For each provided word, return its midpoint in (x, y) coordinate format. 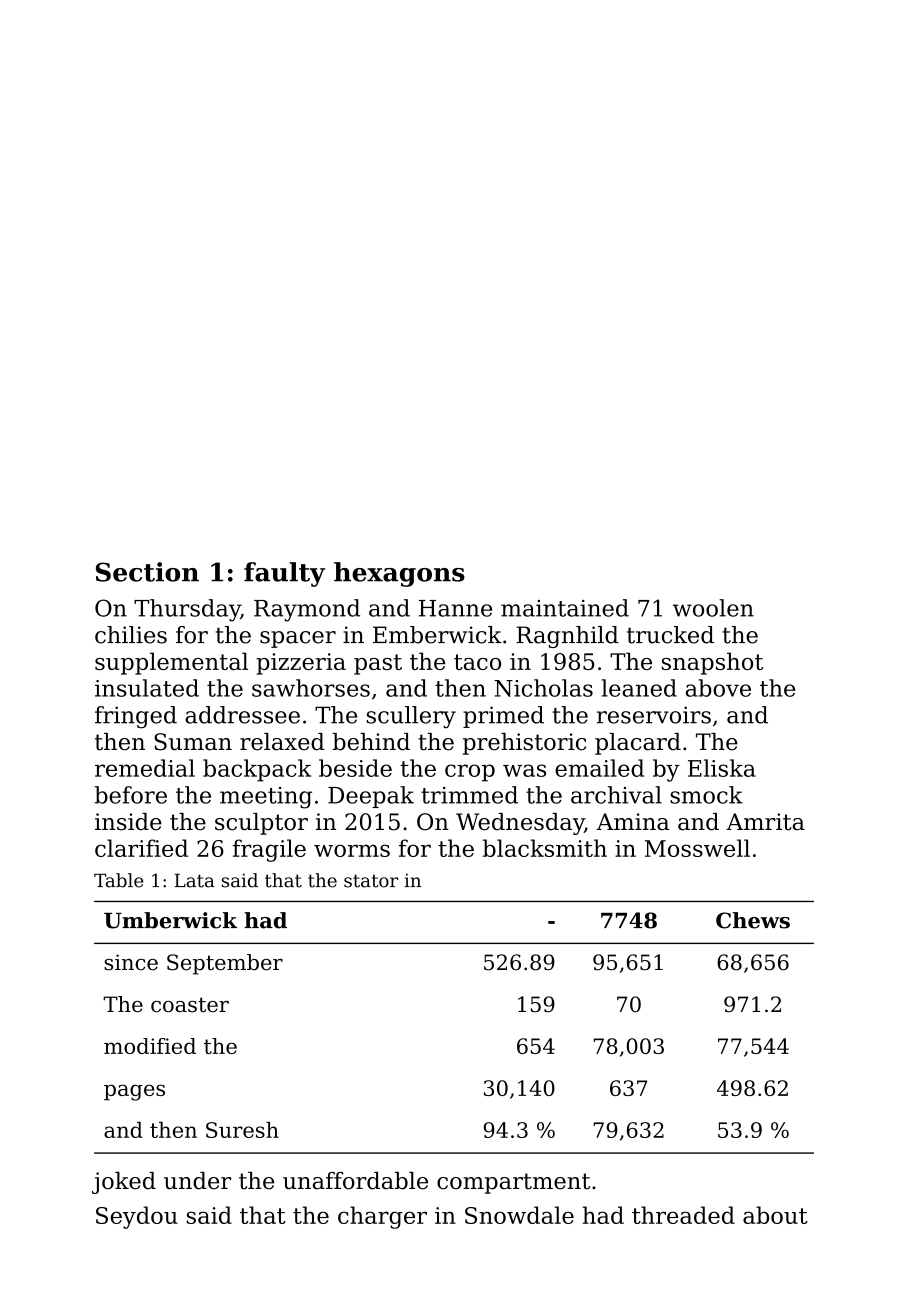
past (378, 664)
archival (616, 795)
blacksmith (545, 848)
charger (382, 1217)
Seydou (137, 1217)
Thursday (187, 610)
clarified (141, 848)
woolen (713, 608)
